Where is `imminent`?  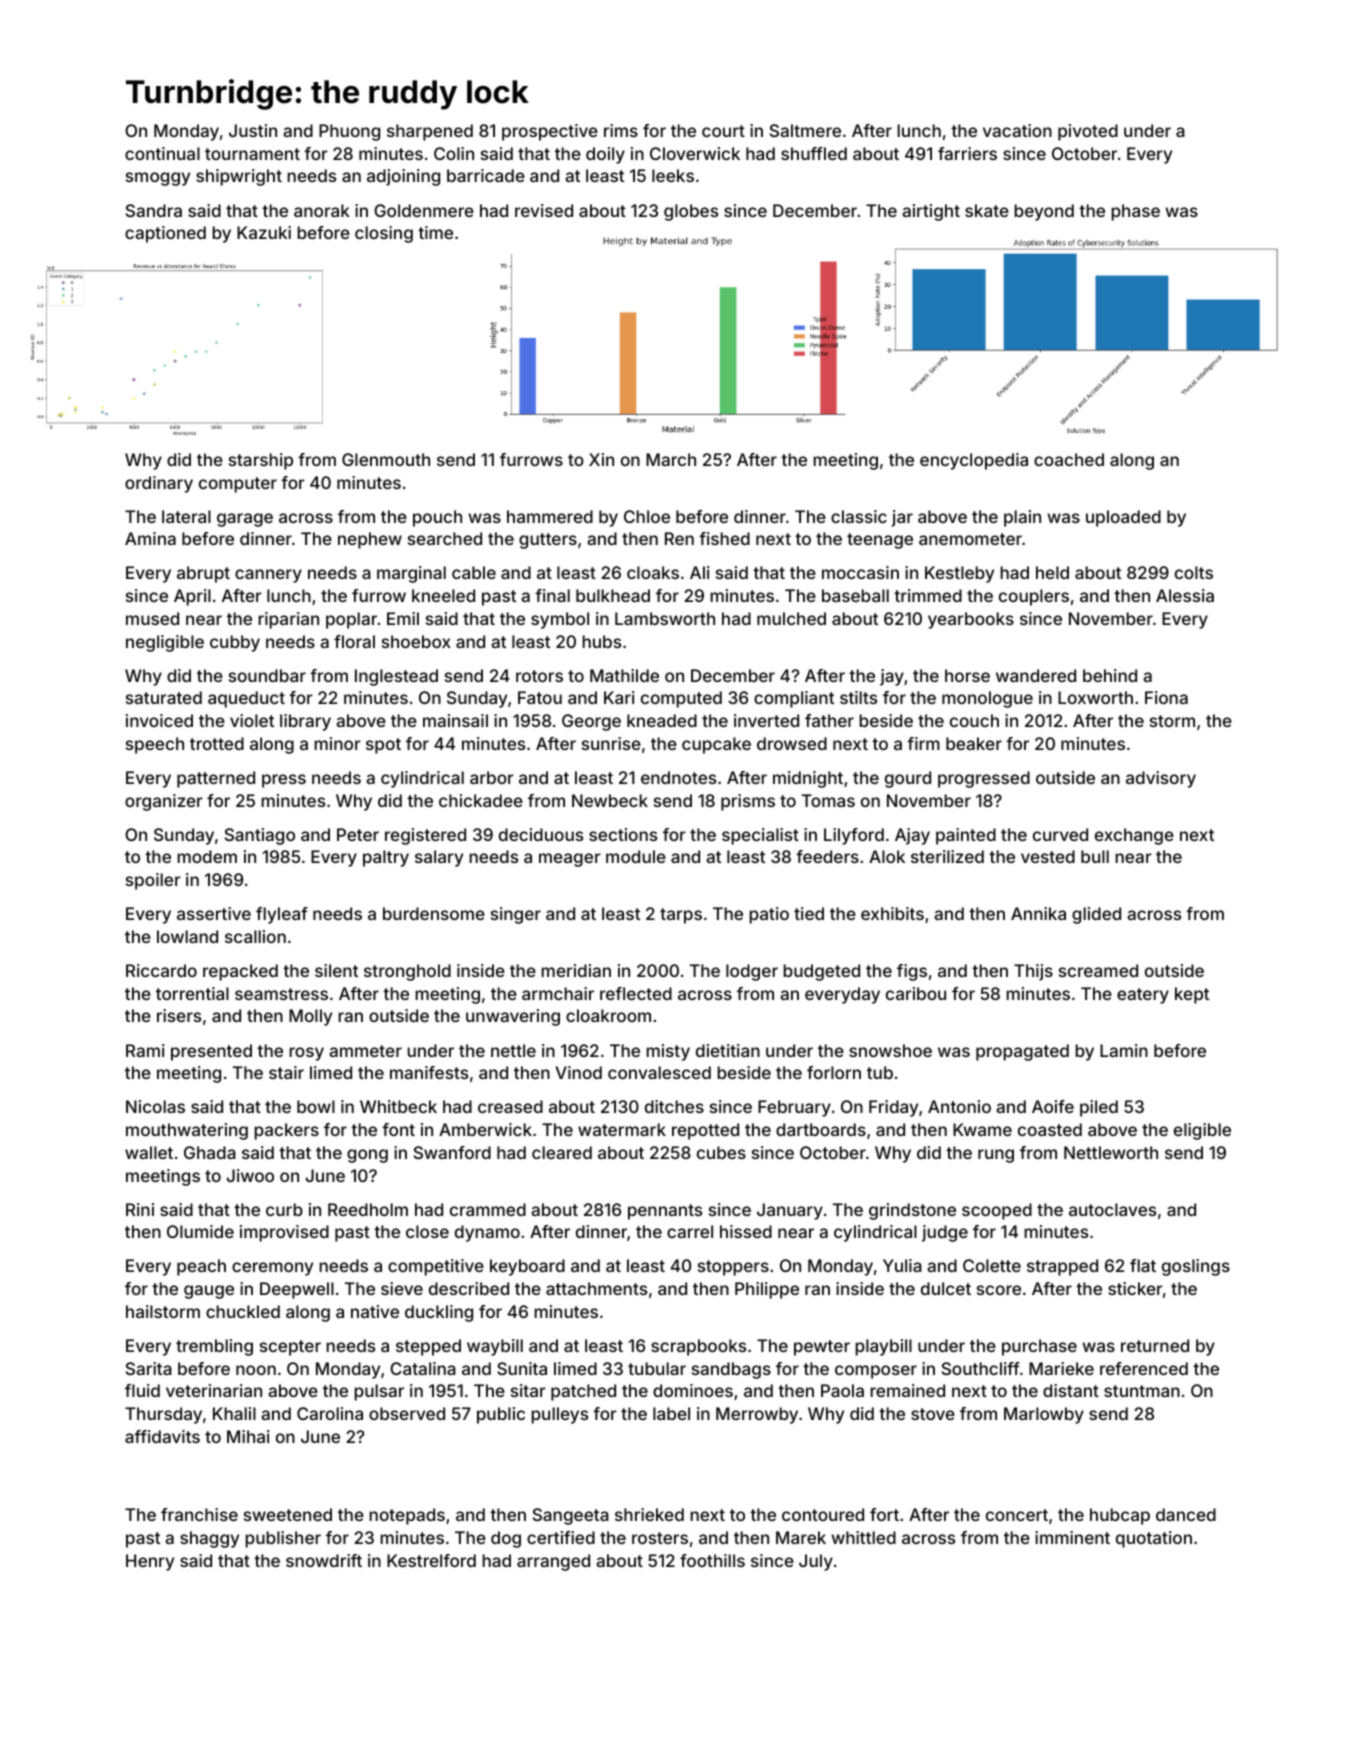 imminent is located at coordinates (1072, 1537).
